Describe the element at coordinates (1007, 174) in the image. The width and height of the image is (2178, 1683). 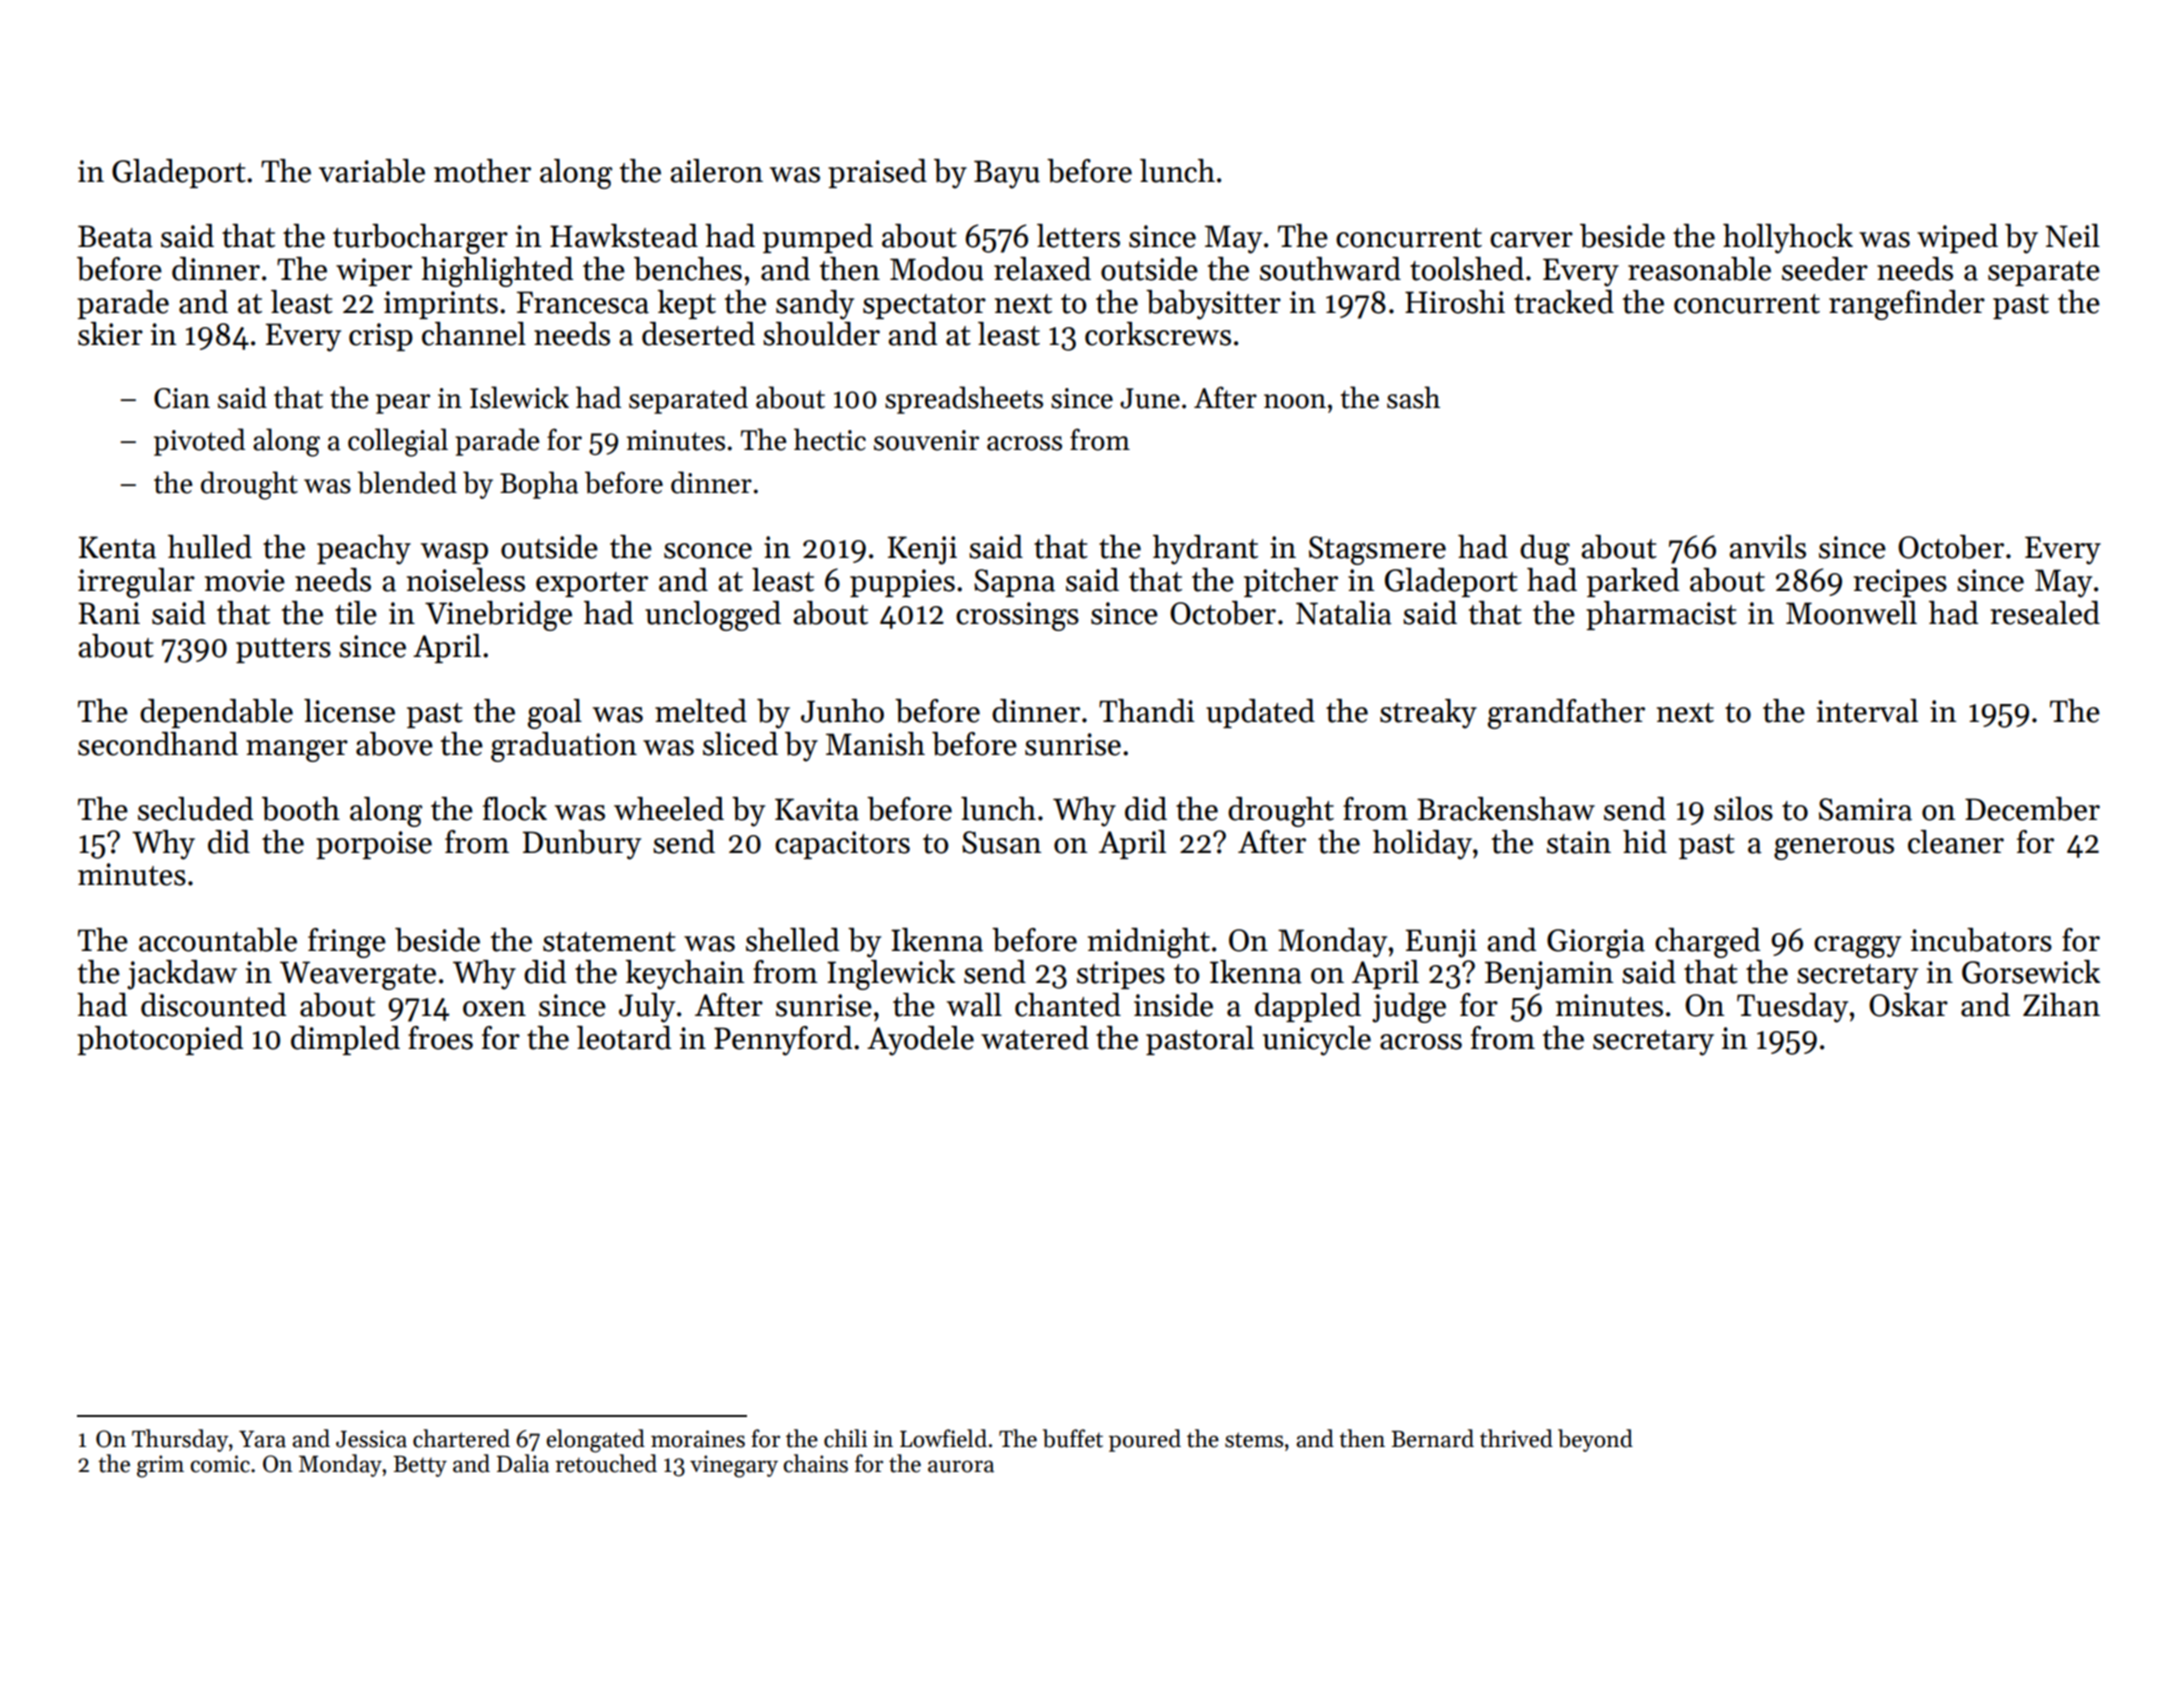
I see `Bayu` at that location.
